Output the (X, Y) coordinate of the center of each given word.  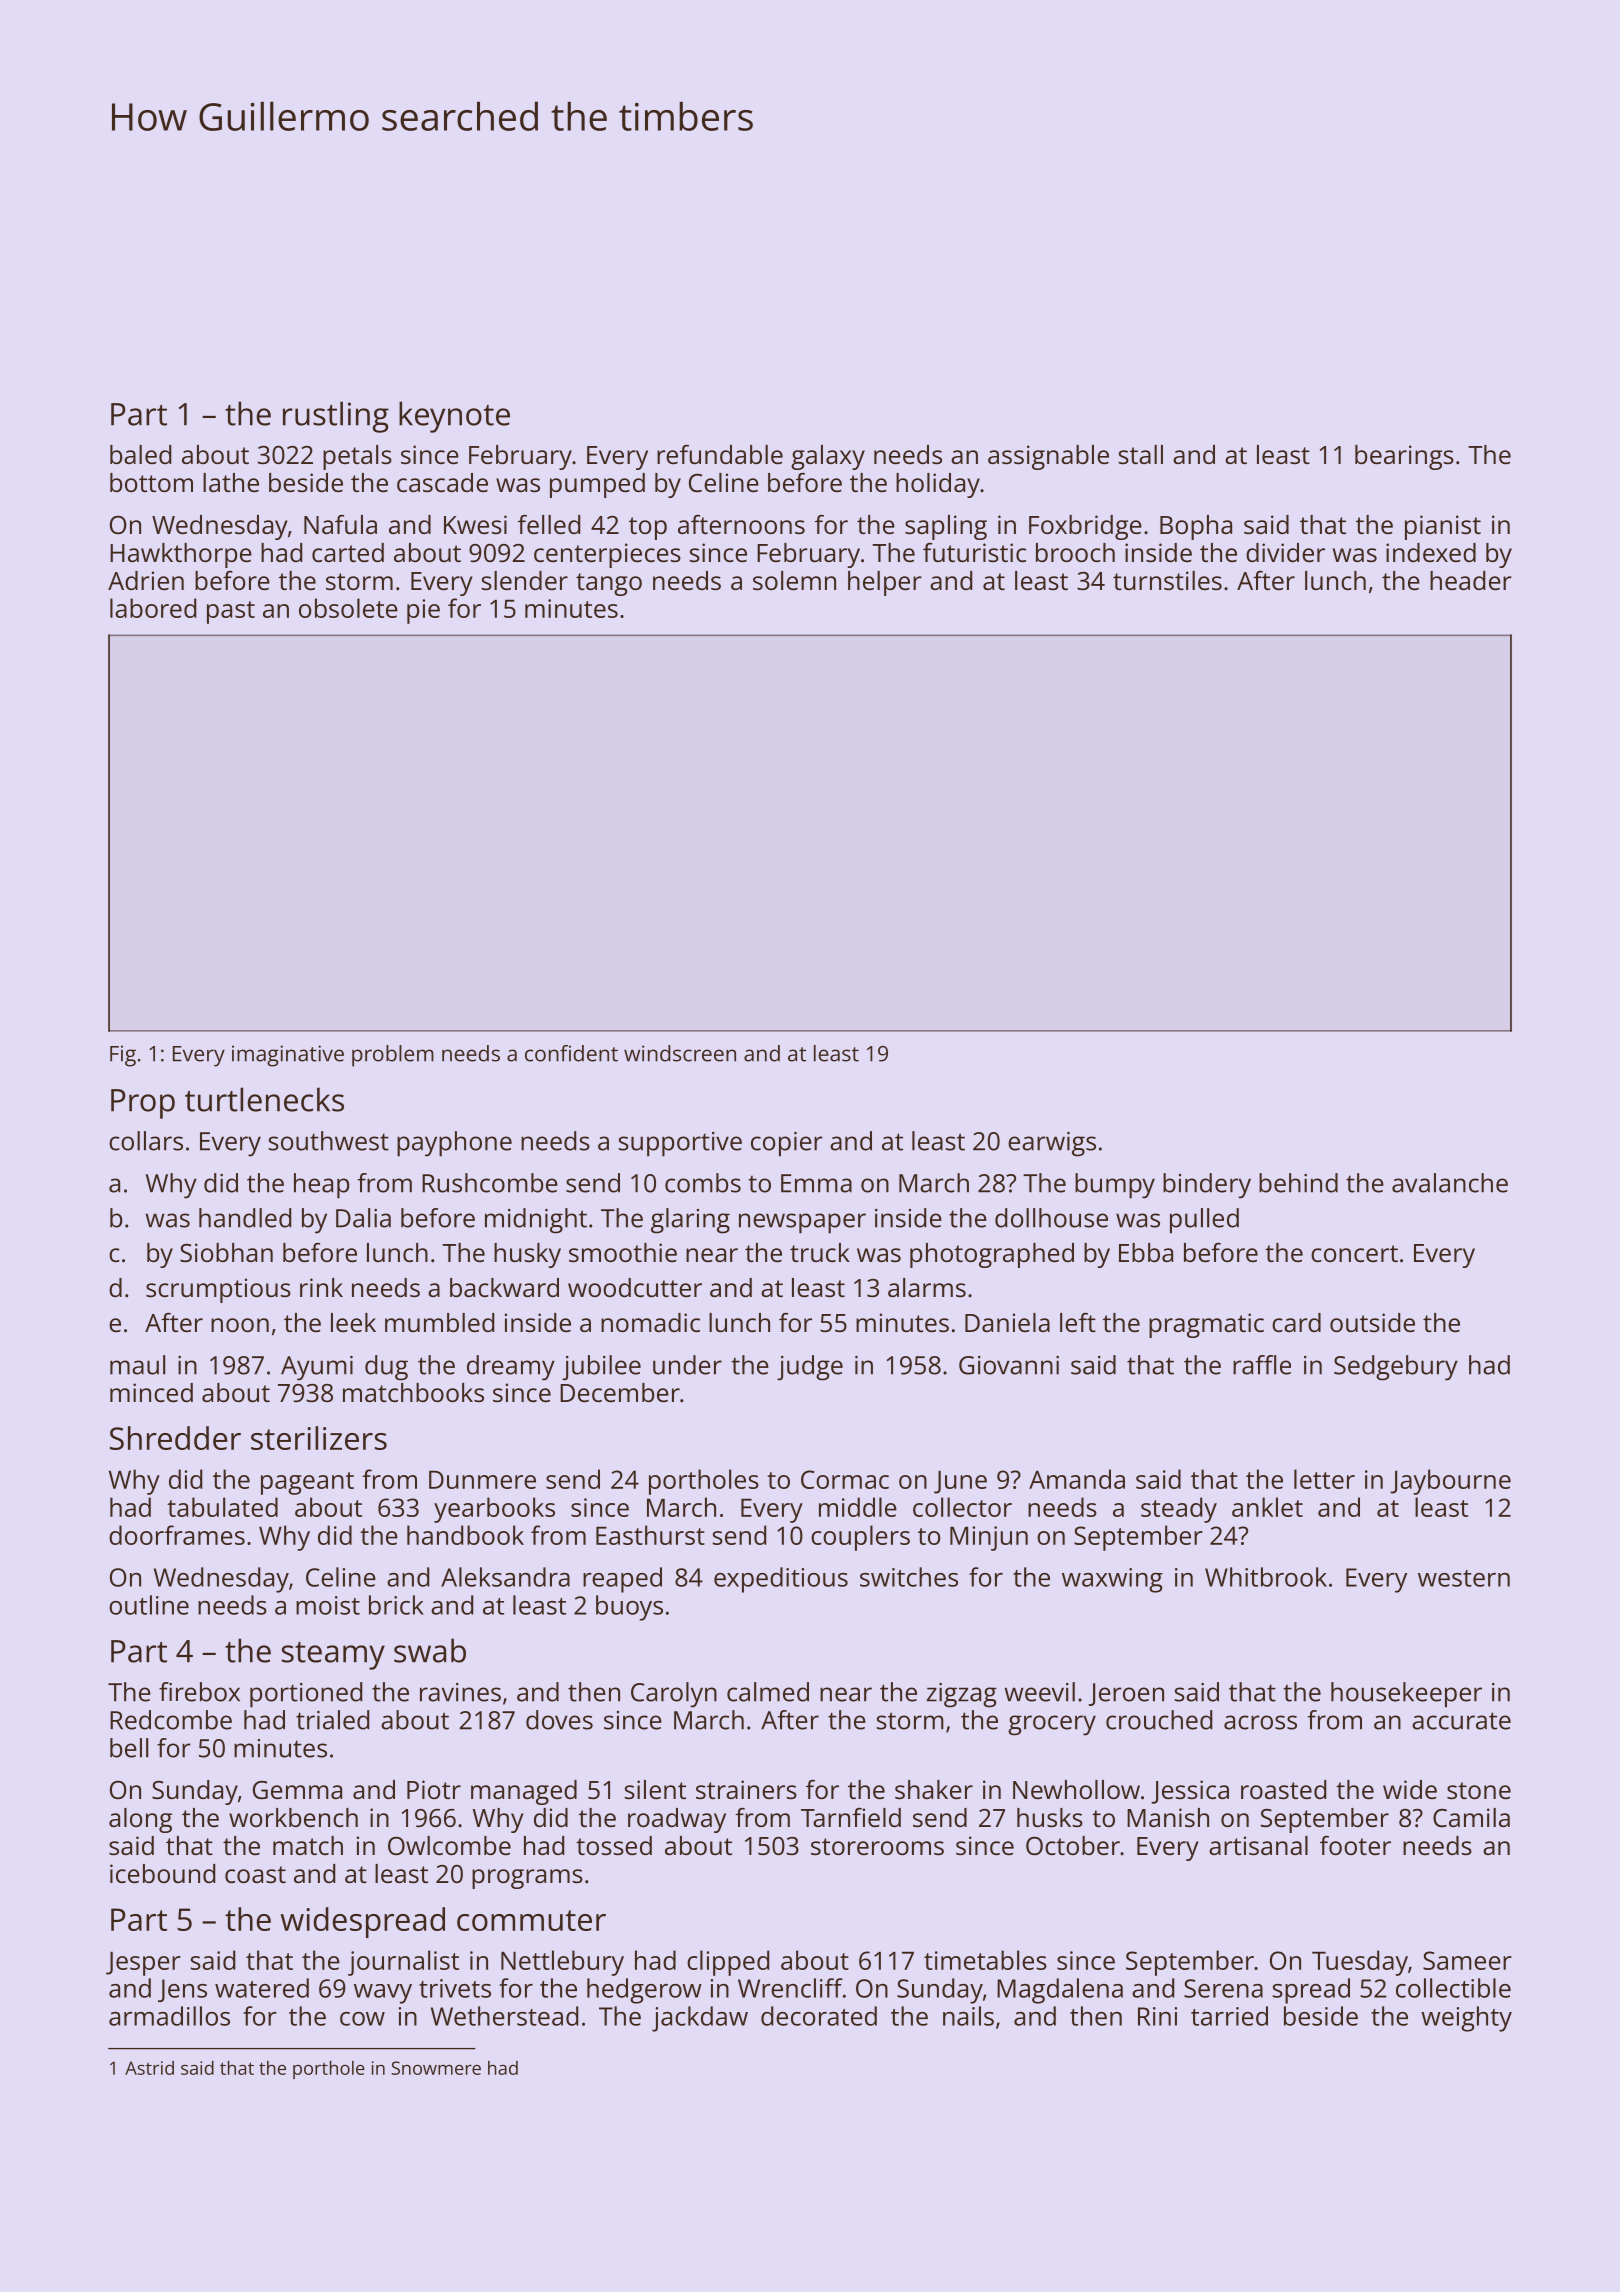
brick (396, 1605)
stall (1141, 454)
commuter (531, 1920)
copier (787, 1144)
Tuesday (1360, 1963)
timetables (985, 1960)
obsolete (348, 608)
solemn (794, 580)
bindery (1207, 1186)
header (1471, 580)
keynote (454, 417)
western (1464, 1578)
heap (321, 1186)
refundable (720, 454)
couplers (860, 1538)
